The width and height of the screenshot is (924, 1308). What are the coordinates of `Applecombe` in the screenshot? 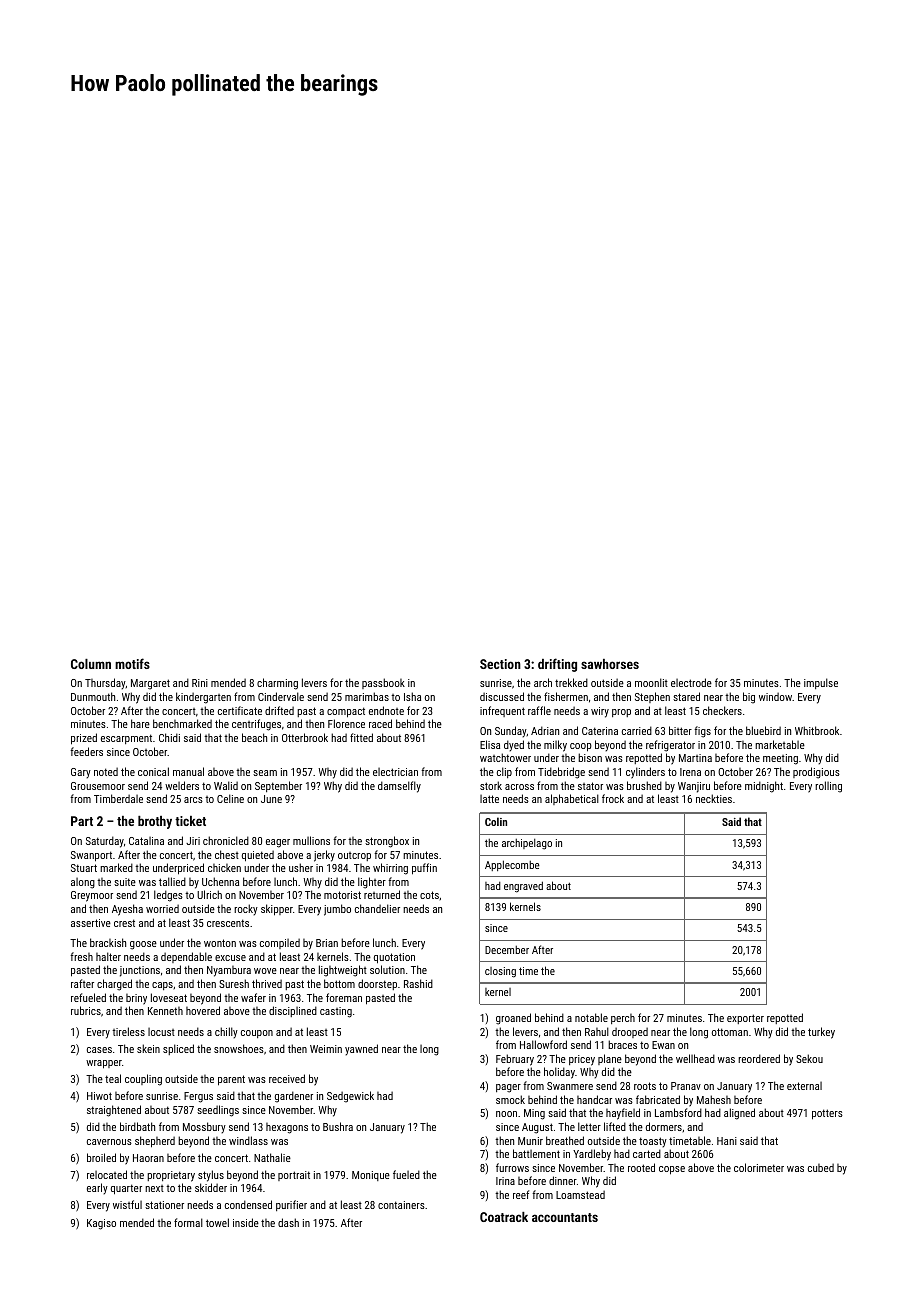 It's located at (512, 865).
